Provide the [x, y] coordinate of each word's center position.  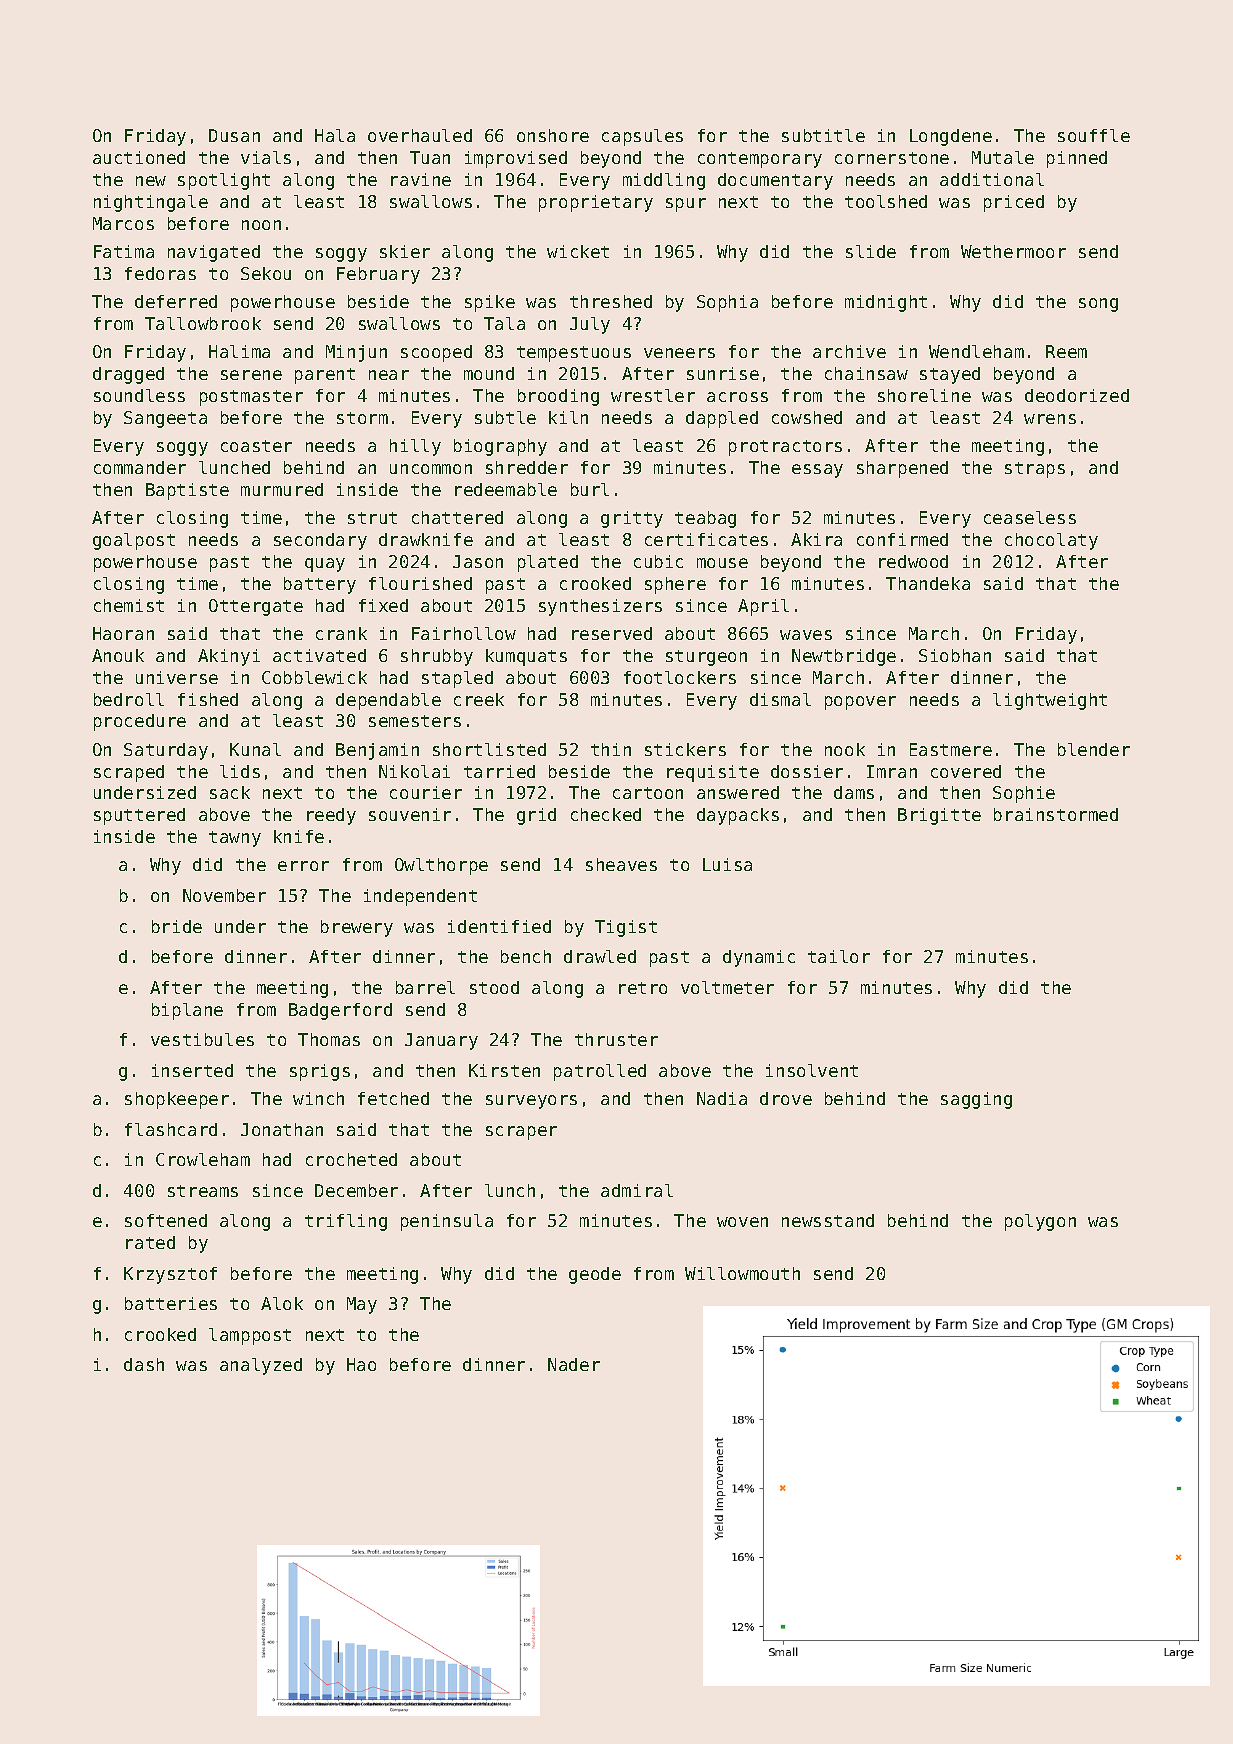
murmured [282, 489]
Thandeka [928, 583]
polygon [1040, 1222]
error [303, 866]
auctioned [139, 157]
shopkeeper [177, 1100]
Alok [282, 1303]
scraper [521, 1133]
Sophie [1024, 794]
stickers [685, 749]
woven [742, 1222]
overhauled [420, 135]
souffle [1094, 135]
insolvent [812, 1070]
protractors [785, 448]
